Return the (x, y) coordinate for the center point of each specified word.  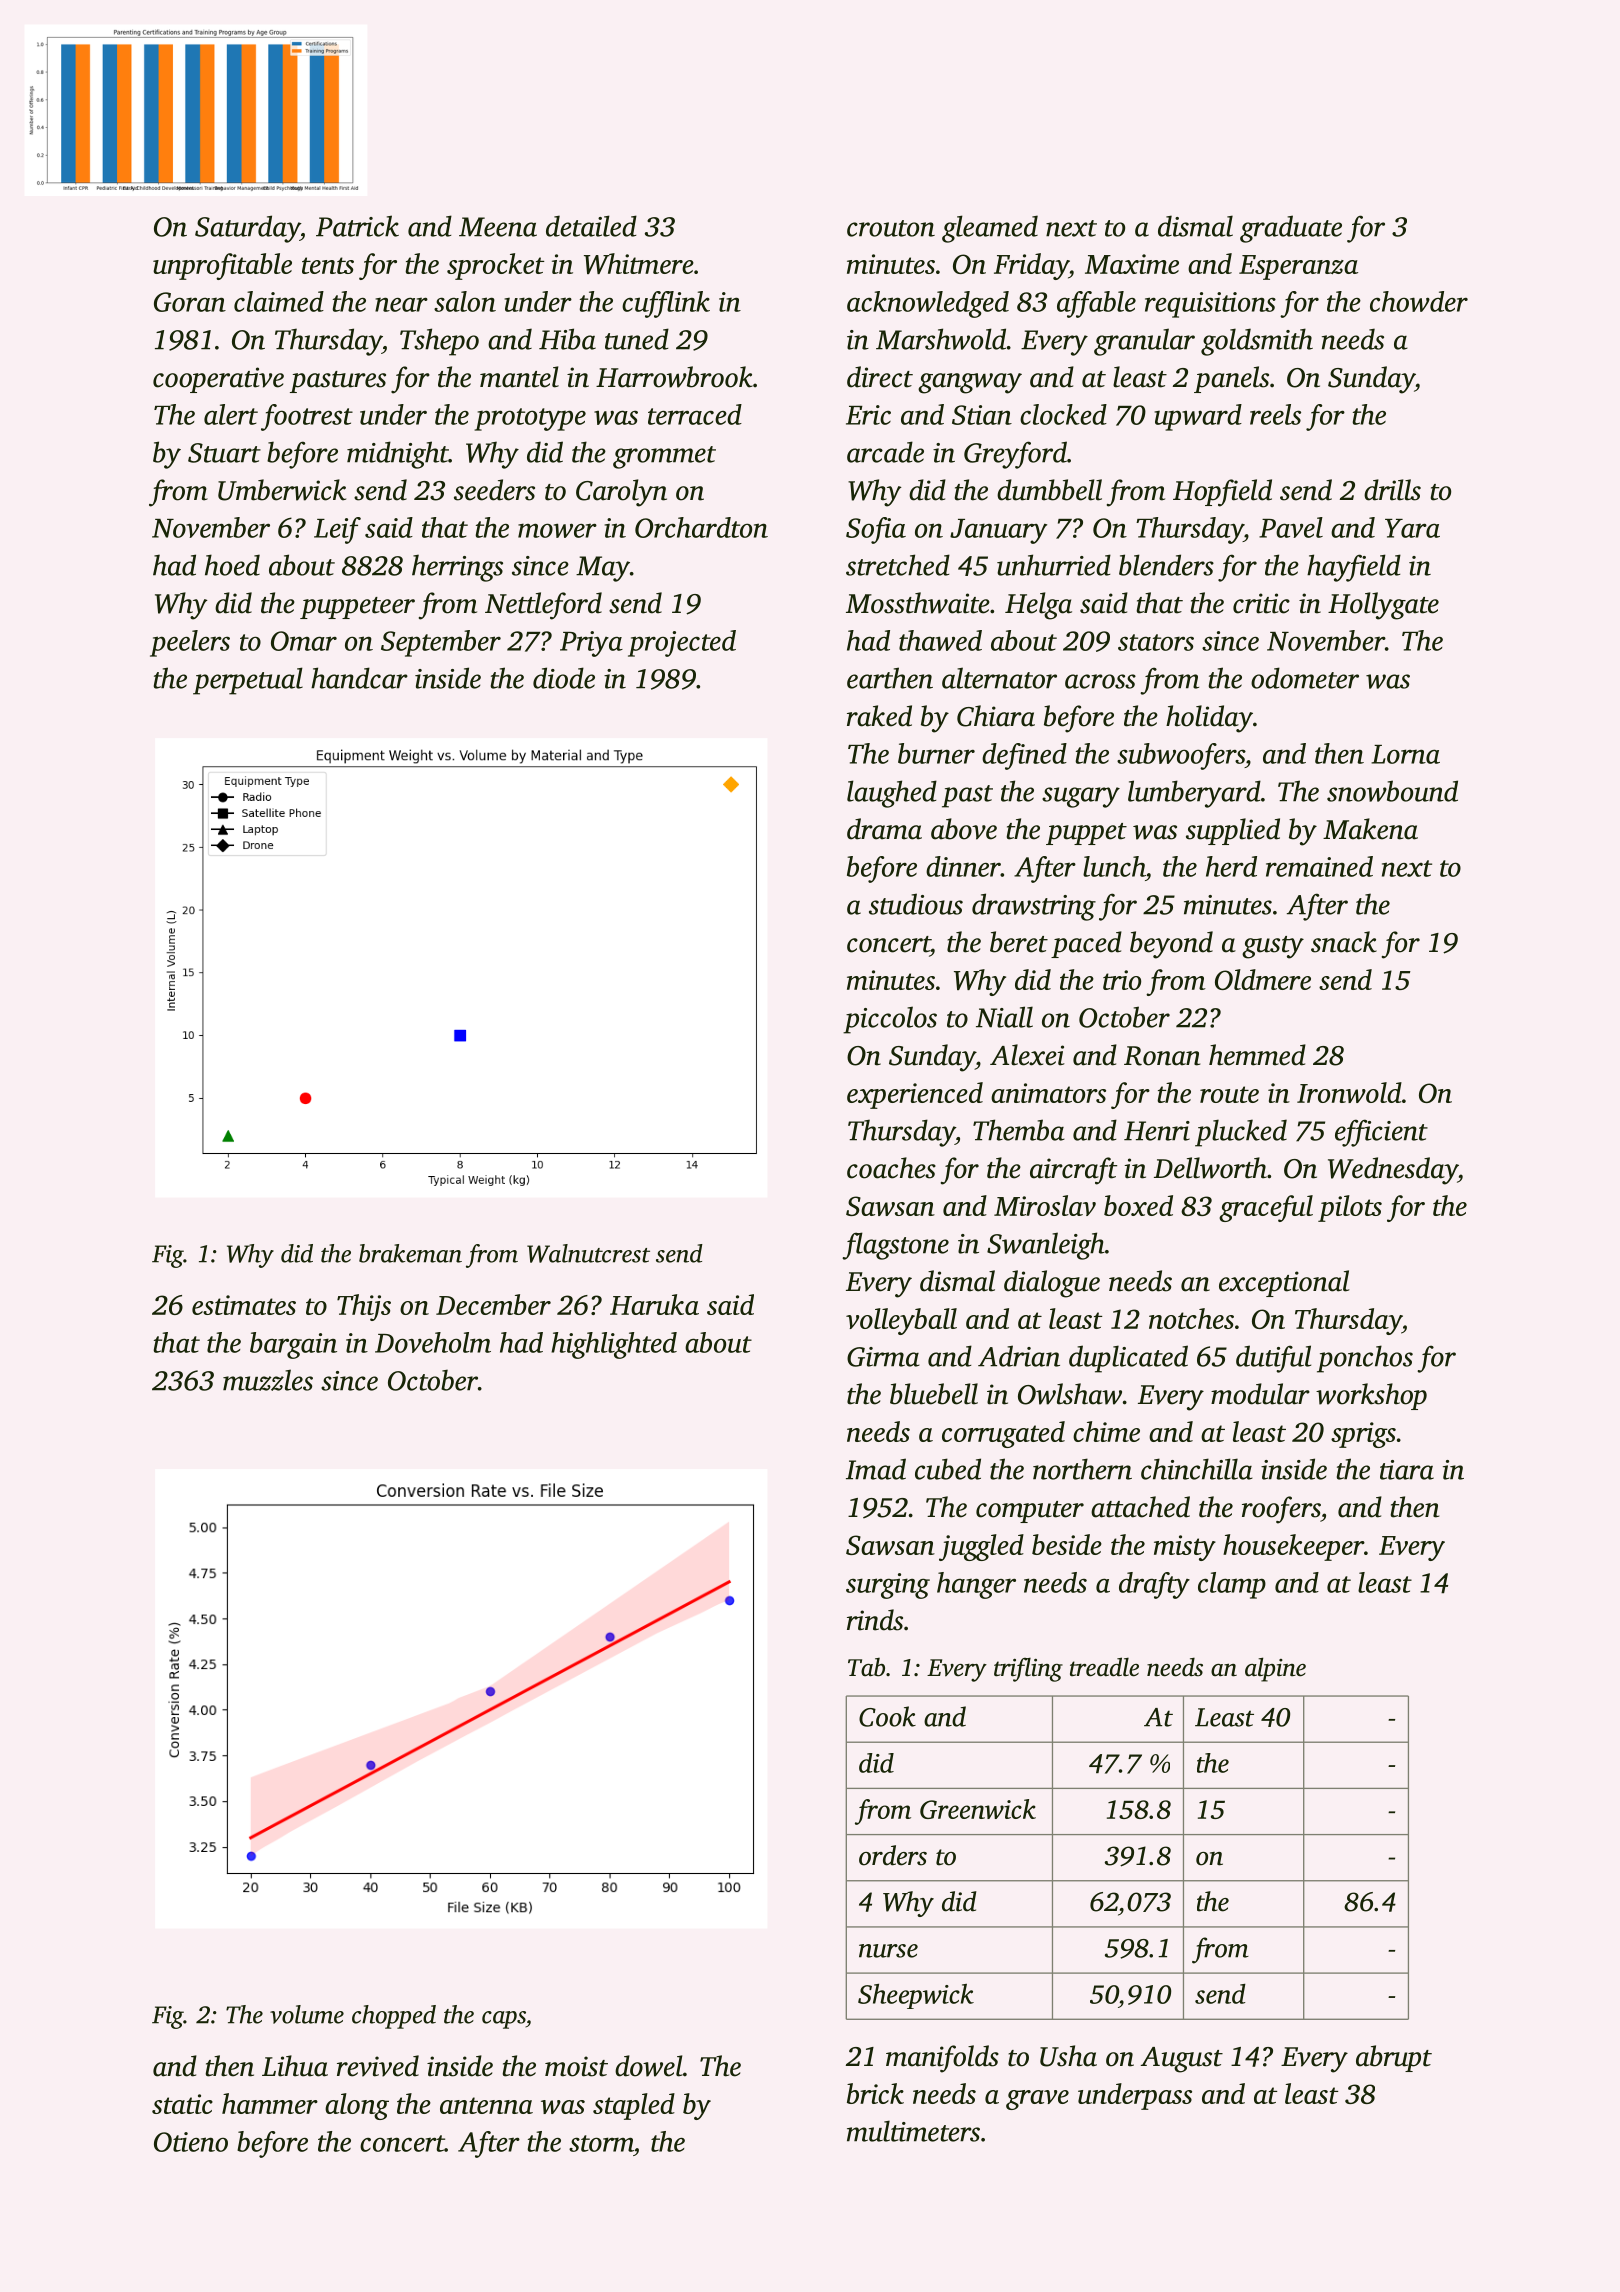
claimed (279, 301)
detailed (591, 226)
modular (1260, 1394)
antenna (486, 2105)
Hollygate (1383, 606)
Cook (887, 1716)
